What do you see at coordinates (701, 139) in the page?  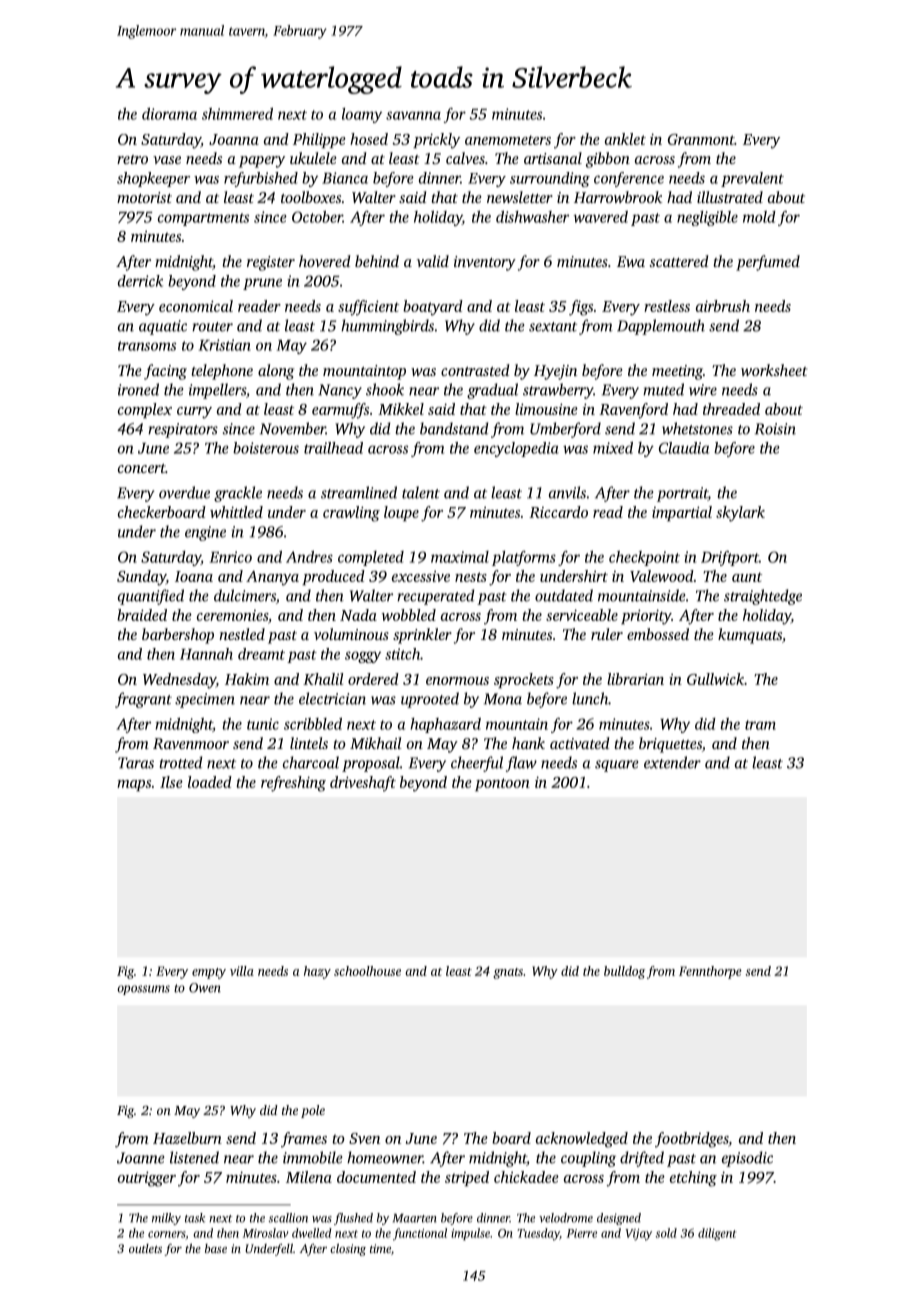 I see `Granmont` at bounding box center [701, 139].
